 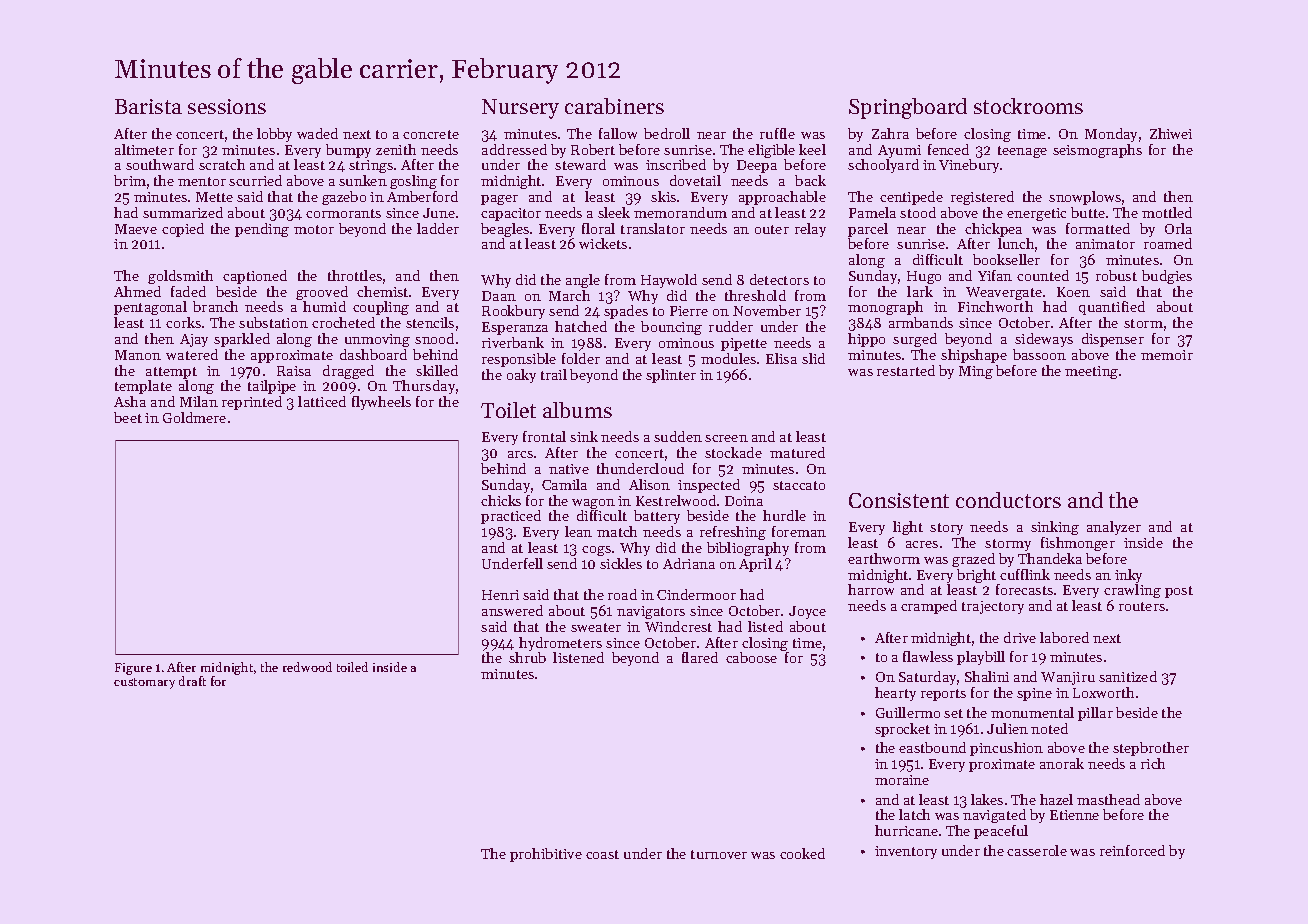 What do you see at coordinates (1091, 372) in the screenshot?
I see `meeting` at bounding box center [1091, 372].
